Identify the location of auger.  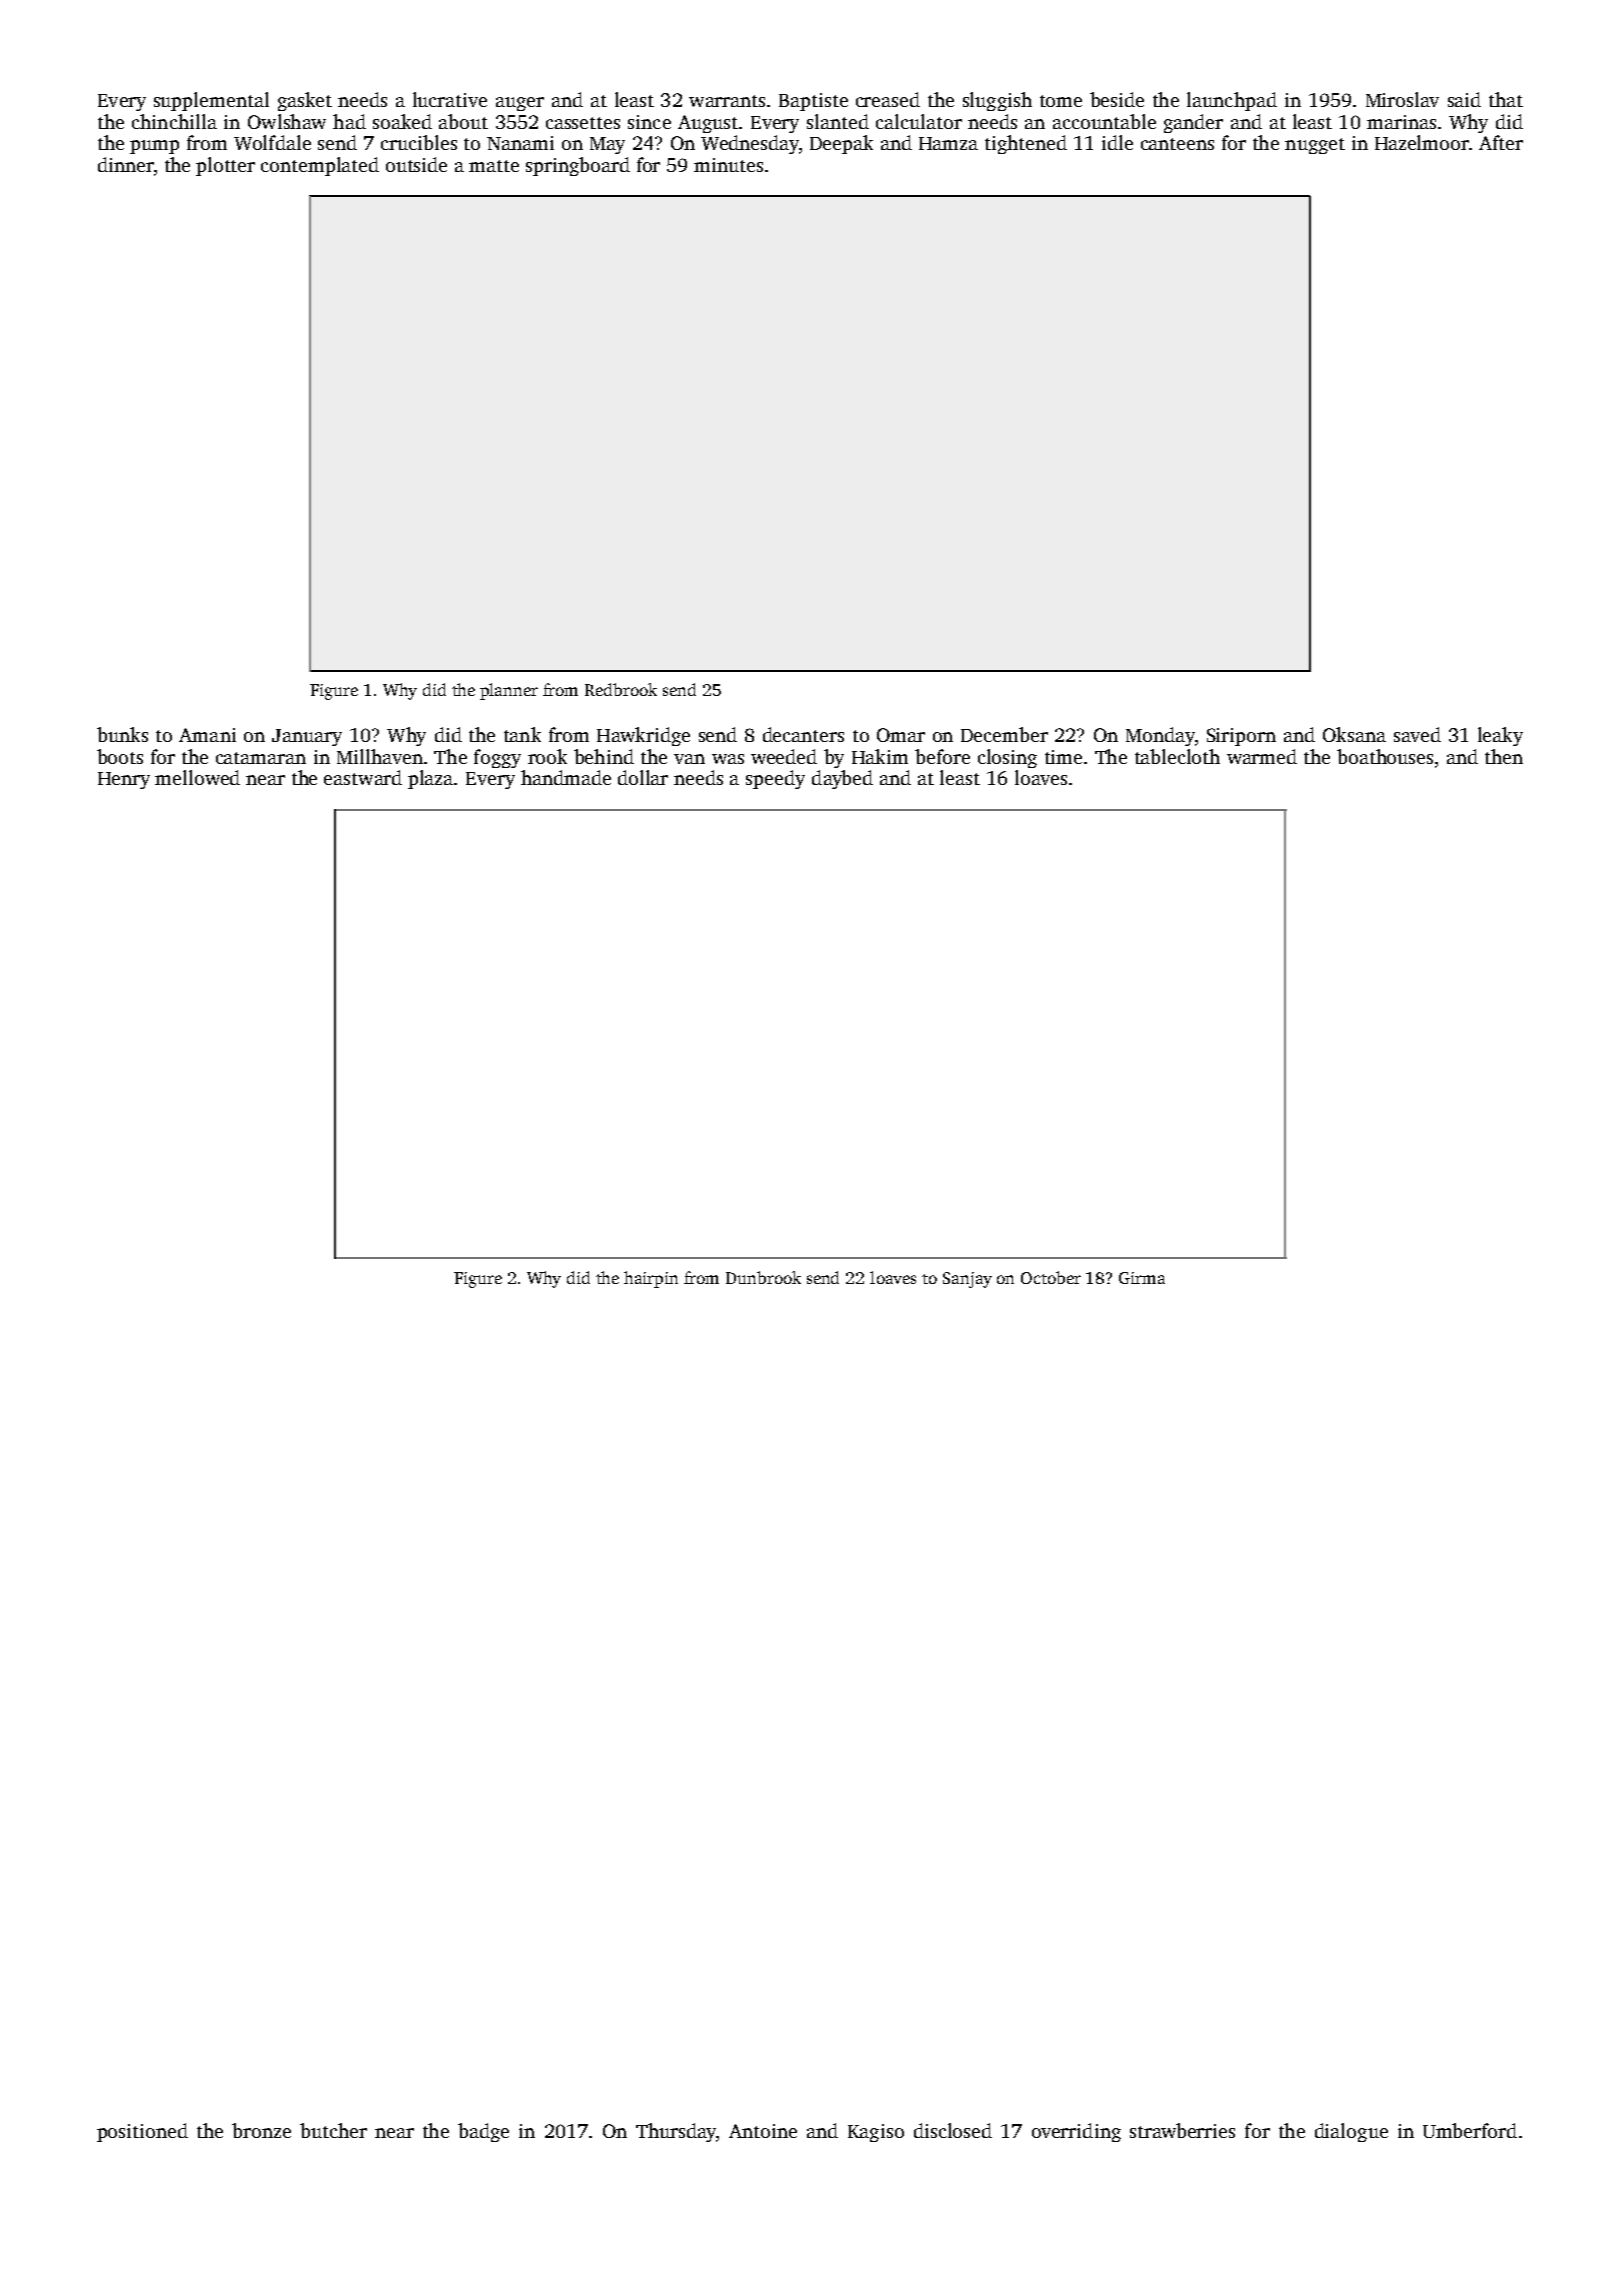
(520, 104).
